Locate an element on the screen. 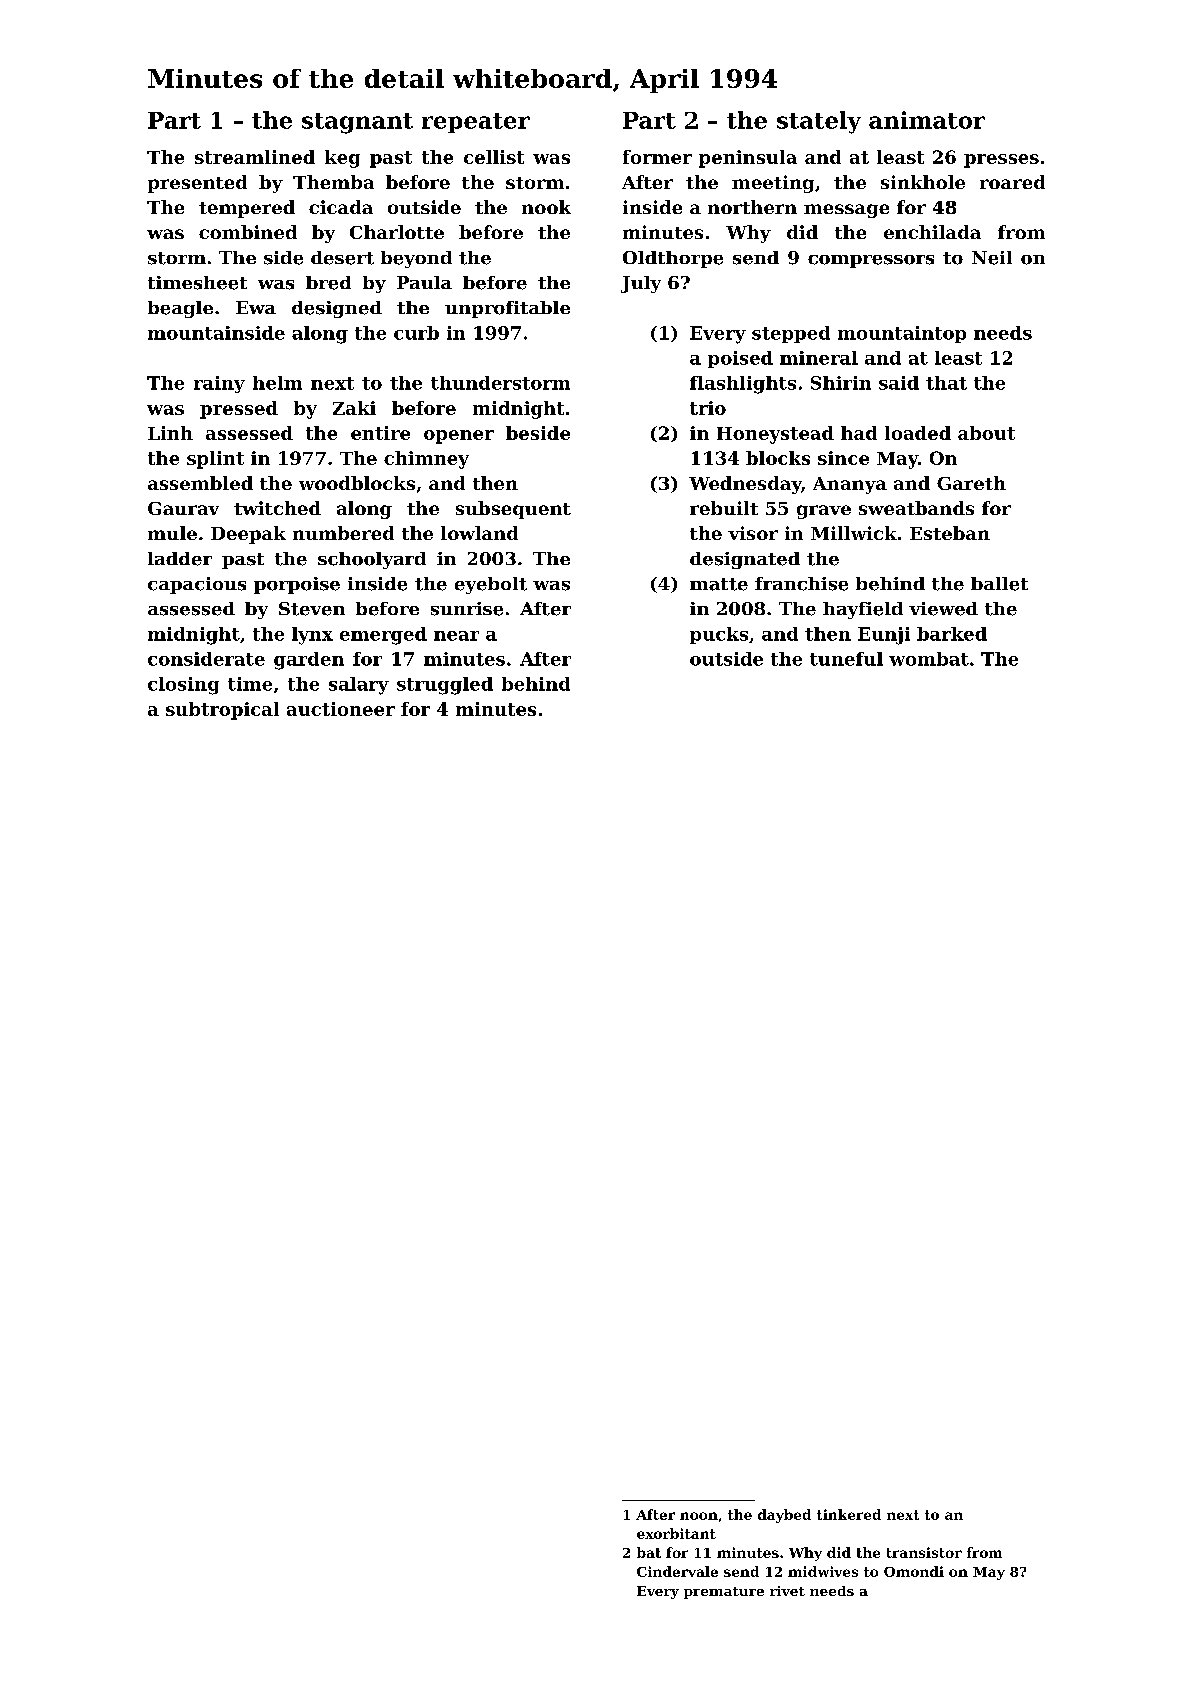  twitched is located at coordinates (277, 508).
